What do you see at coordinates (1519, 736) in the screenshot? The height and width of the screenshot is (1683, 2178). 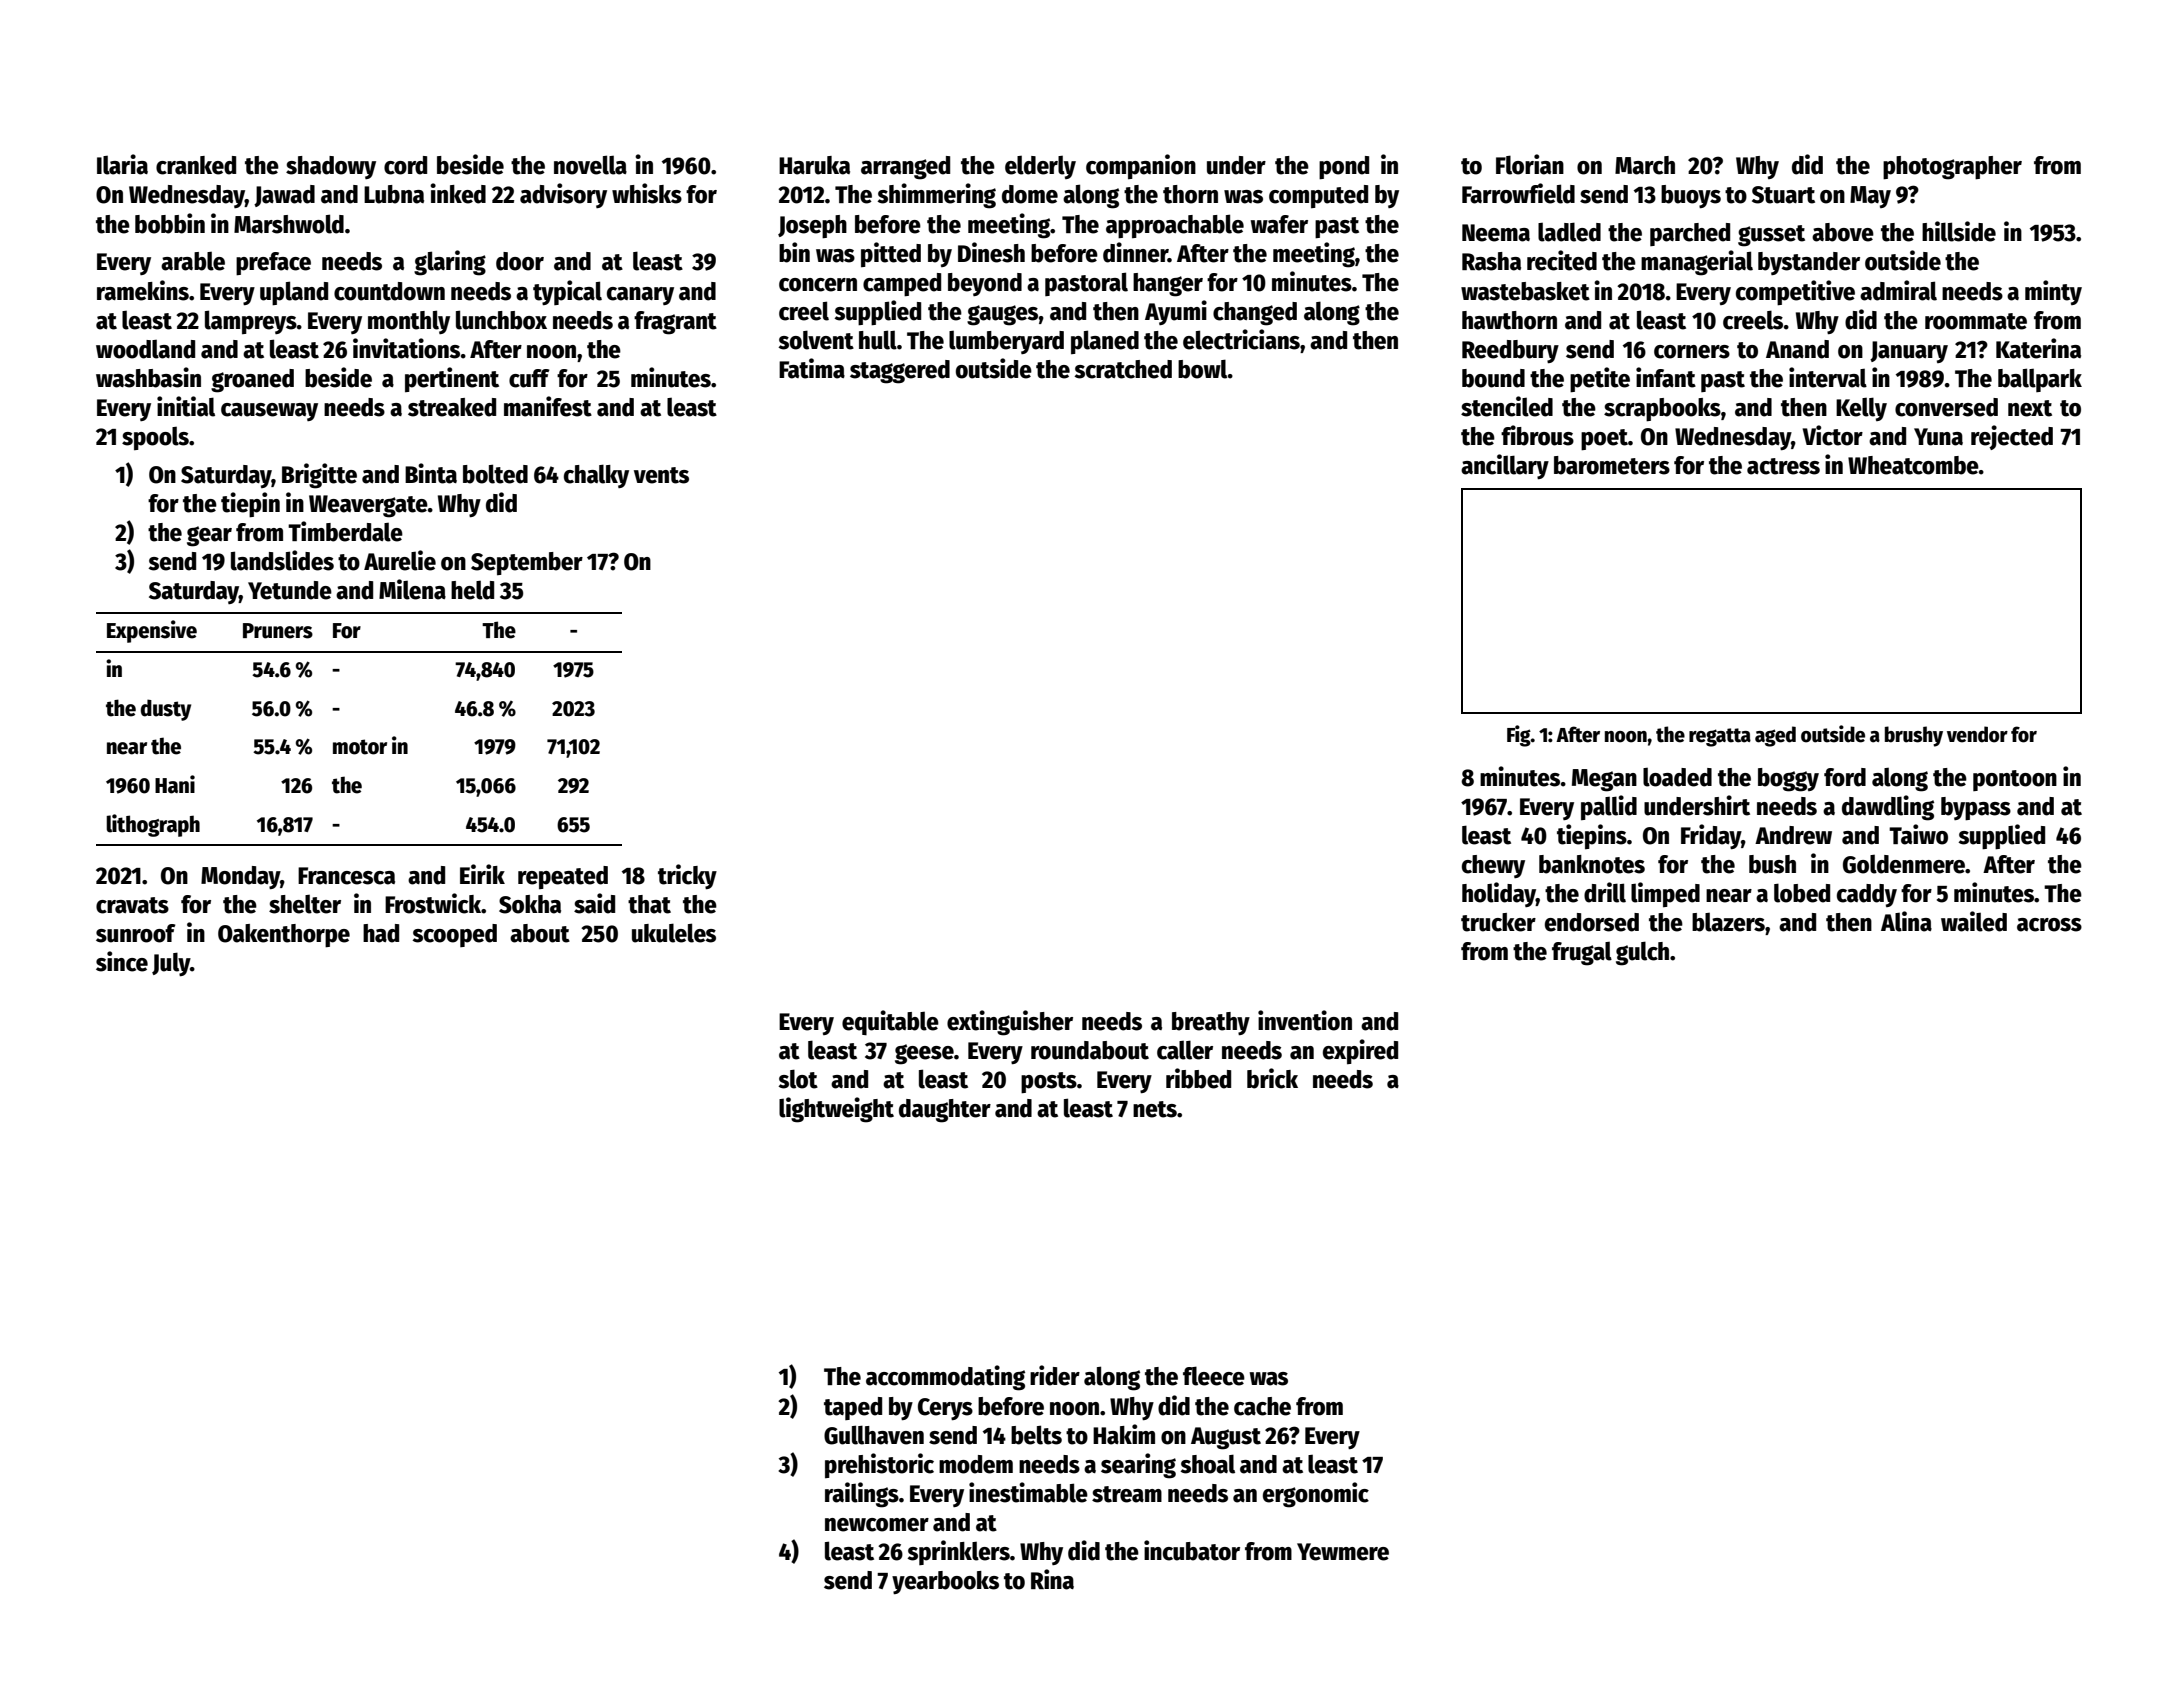 I see `Fig` at bounding box center [1519, 736].
